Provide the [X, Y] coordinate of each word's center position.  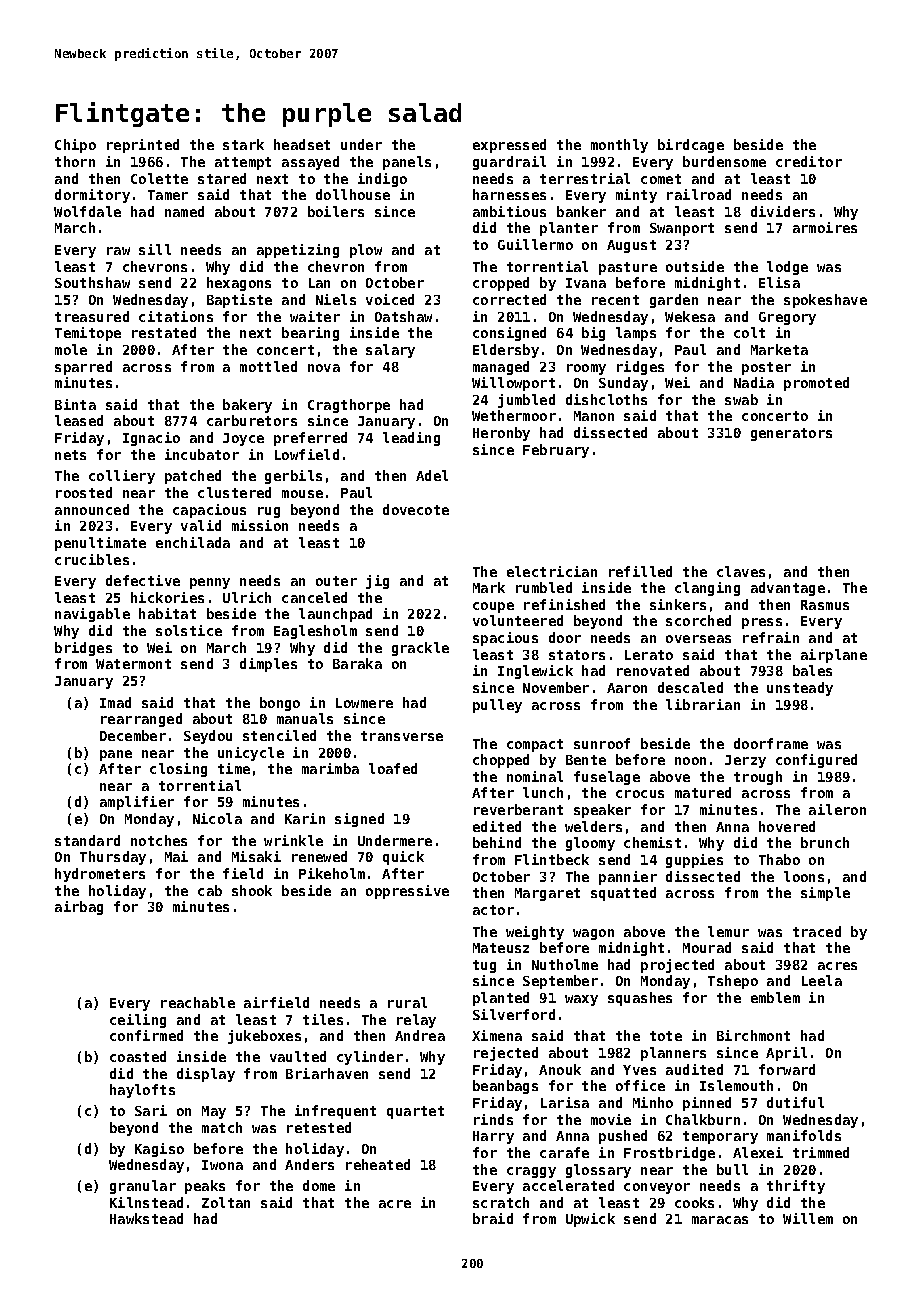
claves [741, 571]
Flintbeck [552, 859]
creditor [809, 161]
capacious [209, 511]
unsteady [800, 689]
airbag [79, 908]
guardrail [509, 163]
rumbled [544, 587]
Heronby [501, 434]
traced [817, 931]
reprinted [143, 146]
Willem [808, 1218]
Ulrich [247, 597]
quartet [415, 1112]
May [214, 1112]
